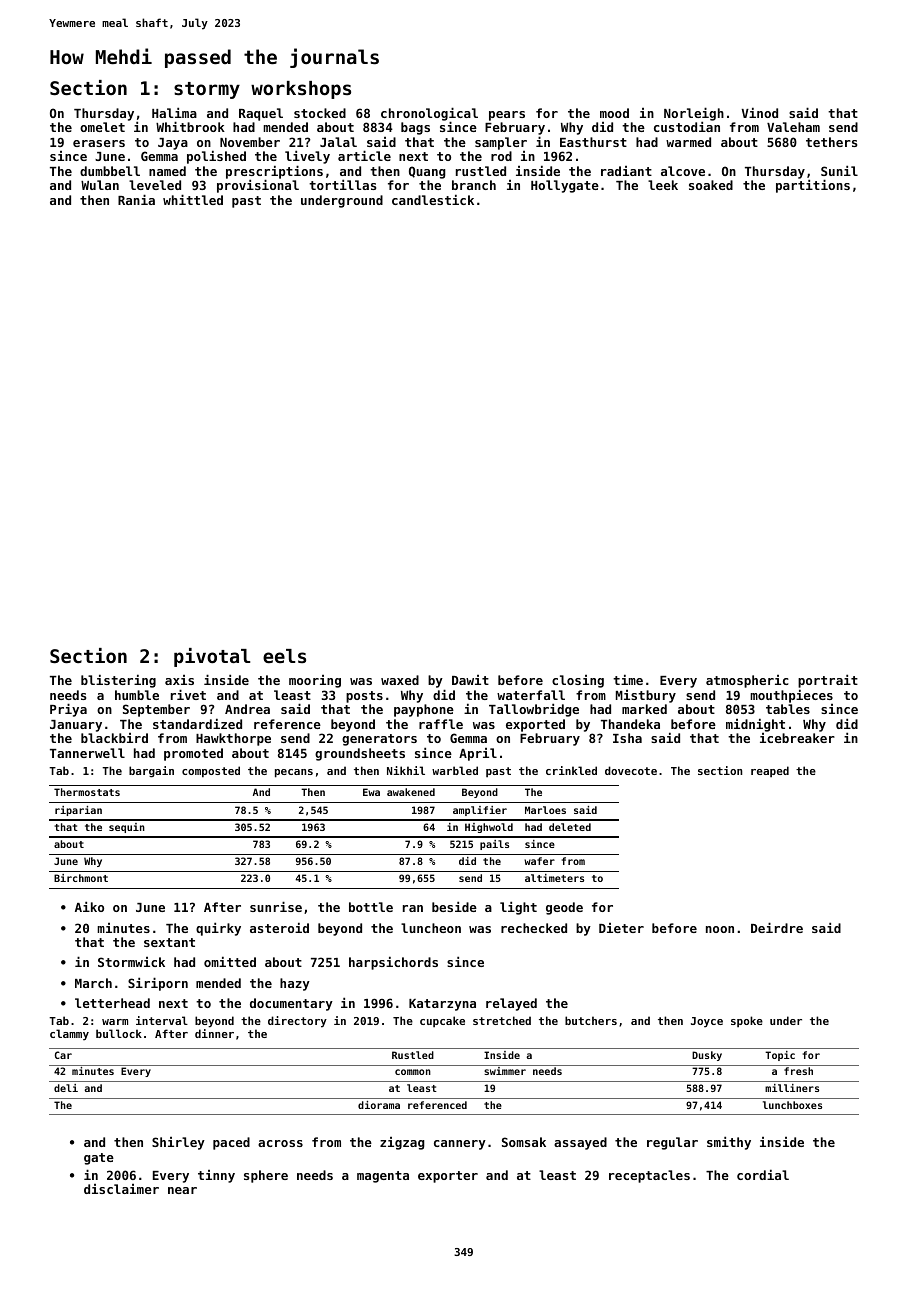 The image size is (908, 1316). I want to click on Deirdre, so click(777, 927).
